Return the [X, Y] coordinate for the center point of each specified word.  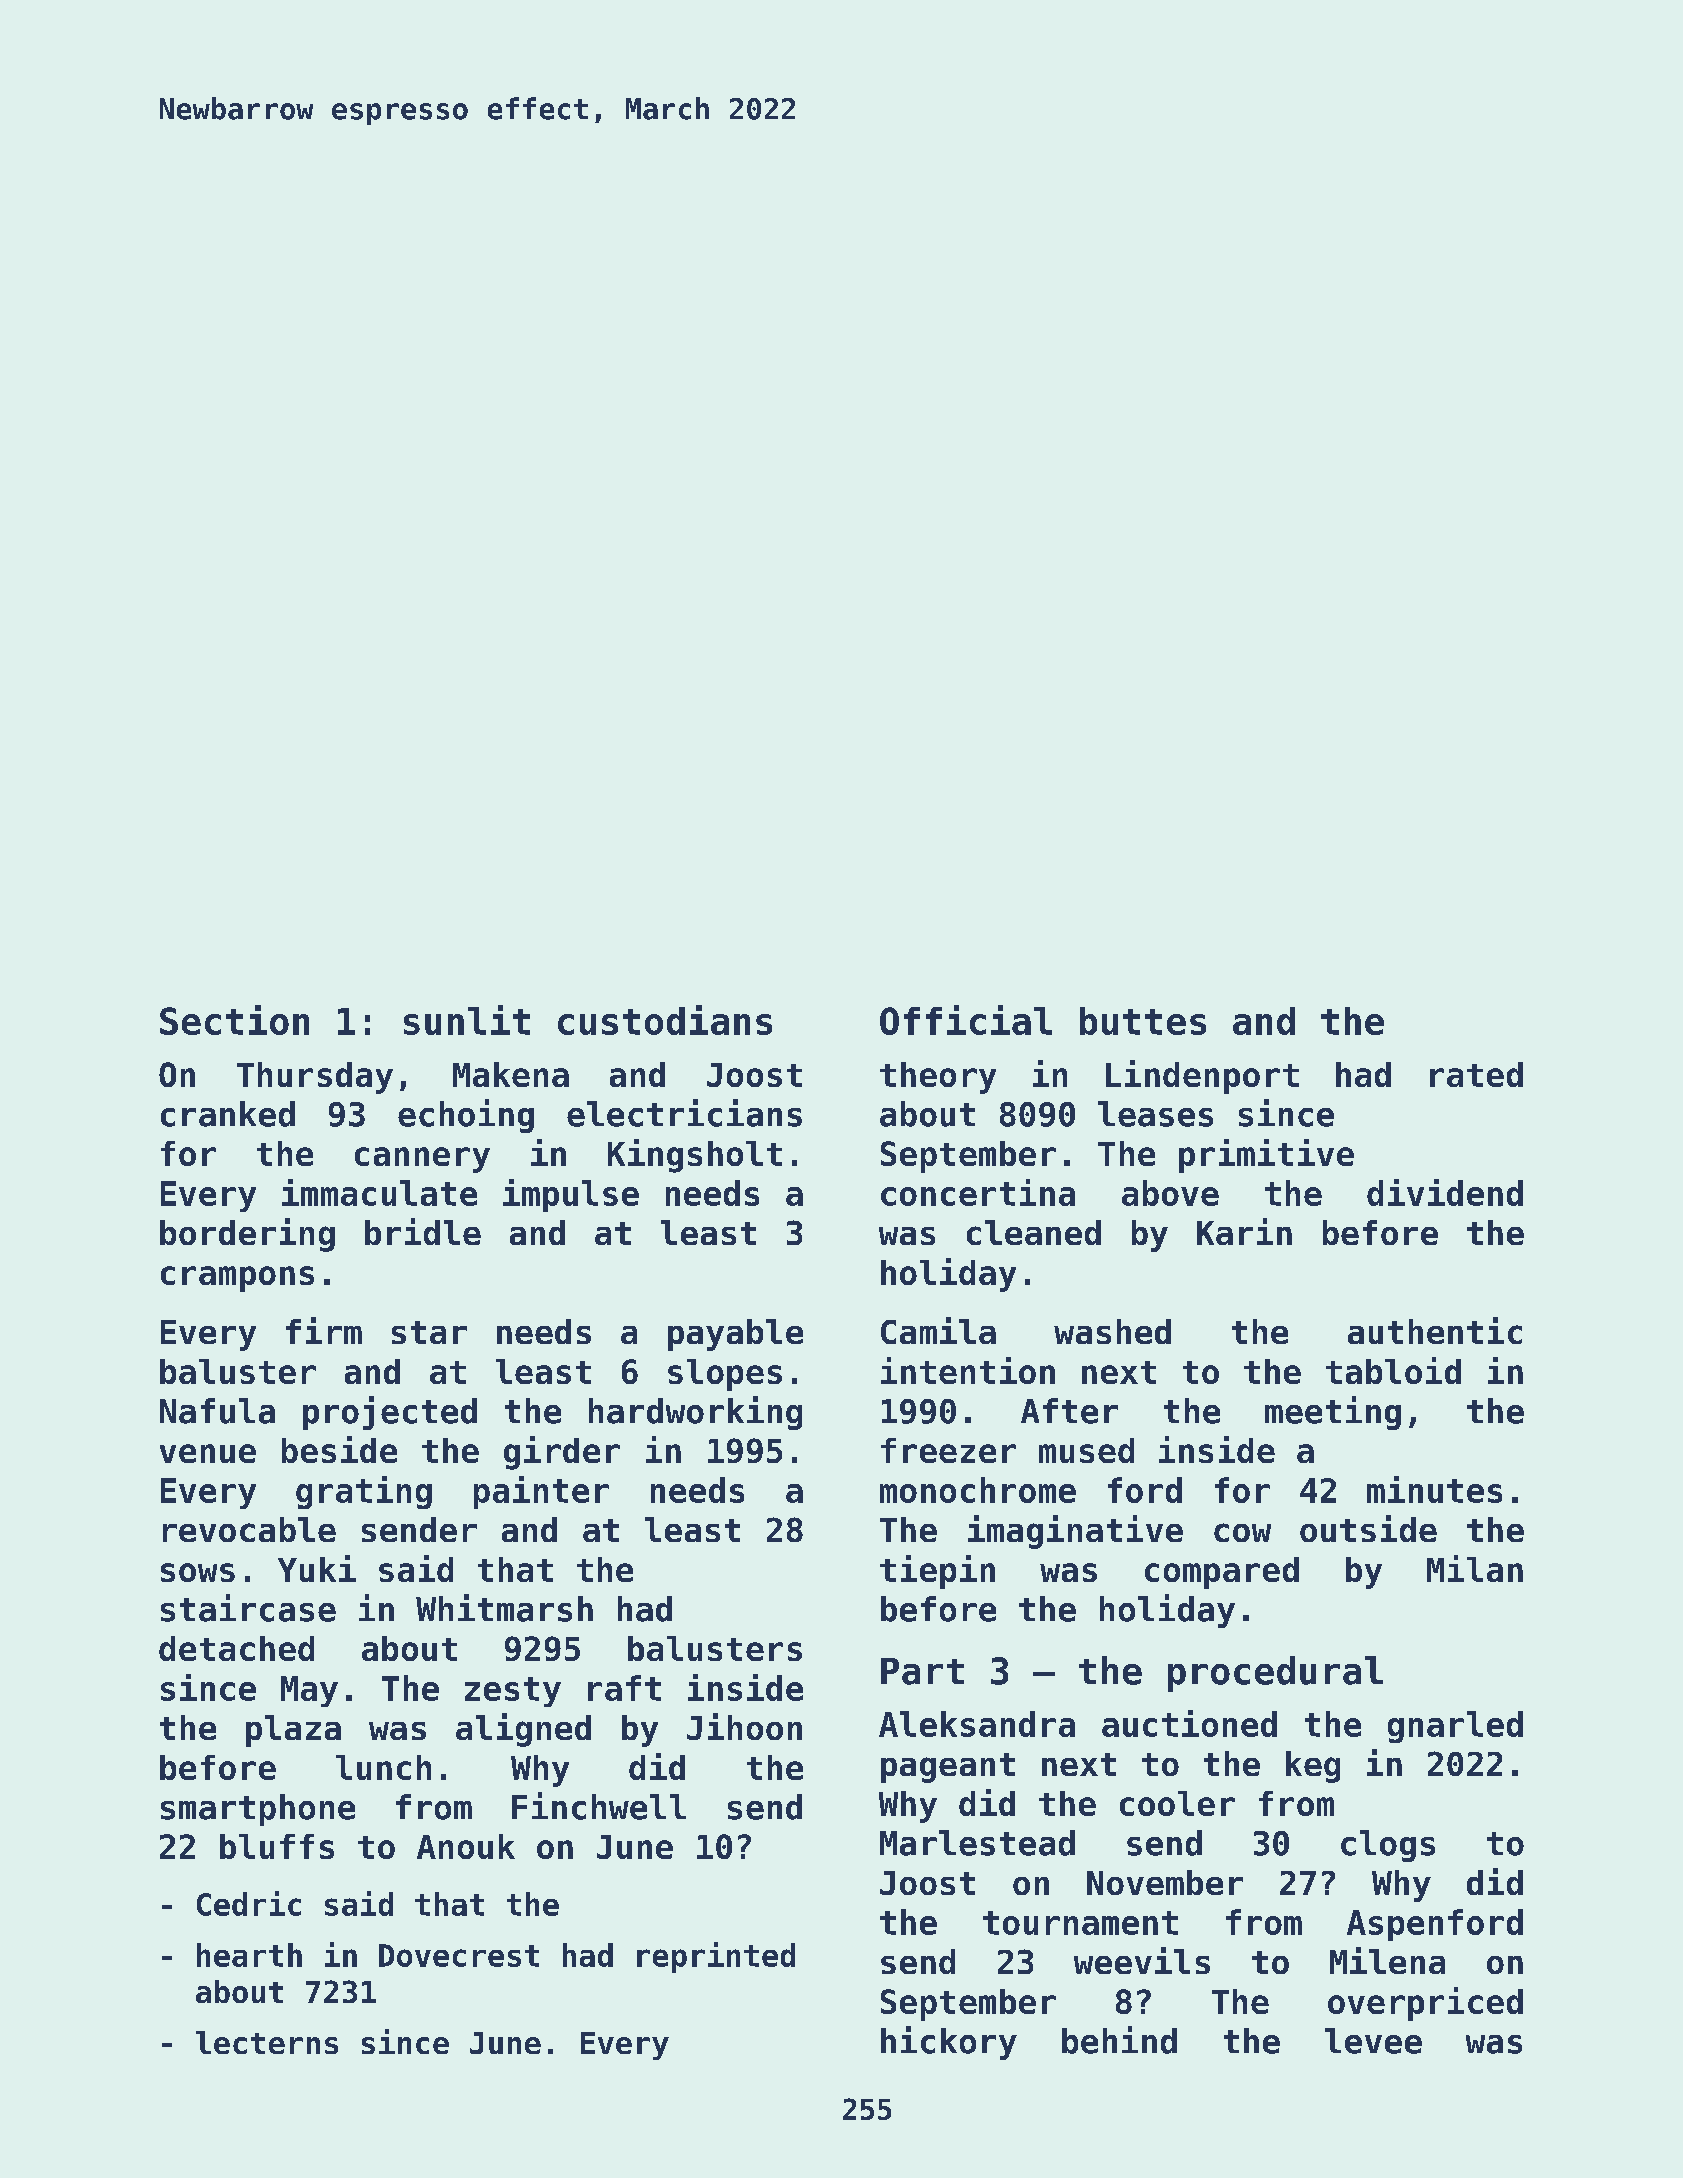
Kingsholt [695, 1156]
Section [234, 1020]
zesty [513, 1692]
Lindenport [1202, 1077]
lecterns [267, 2042]
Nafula [217, 1411]
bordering [247, 1235]
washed [1112, 1331]
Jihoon [744, 1726]
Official [966, 1020]
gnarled [1455, 1727]
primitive [1266, 1156]
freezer [948, 1450]
